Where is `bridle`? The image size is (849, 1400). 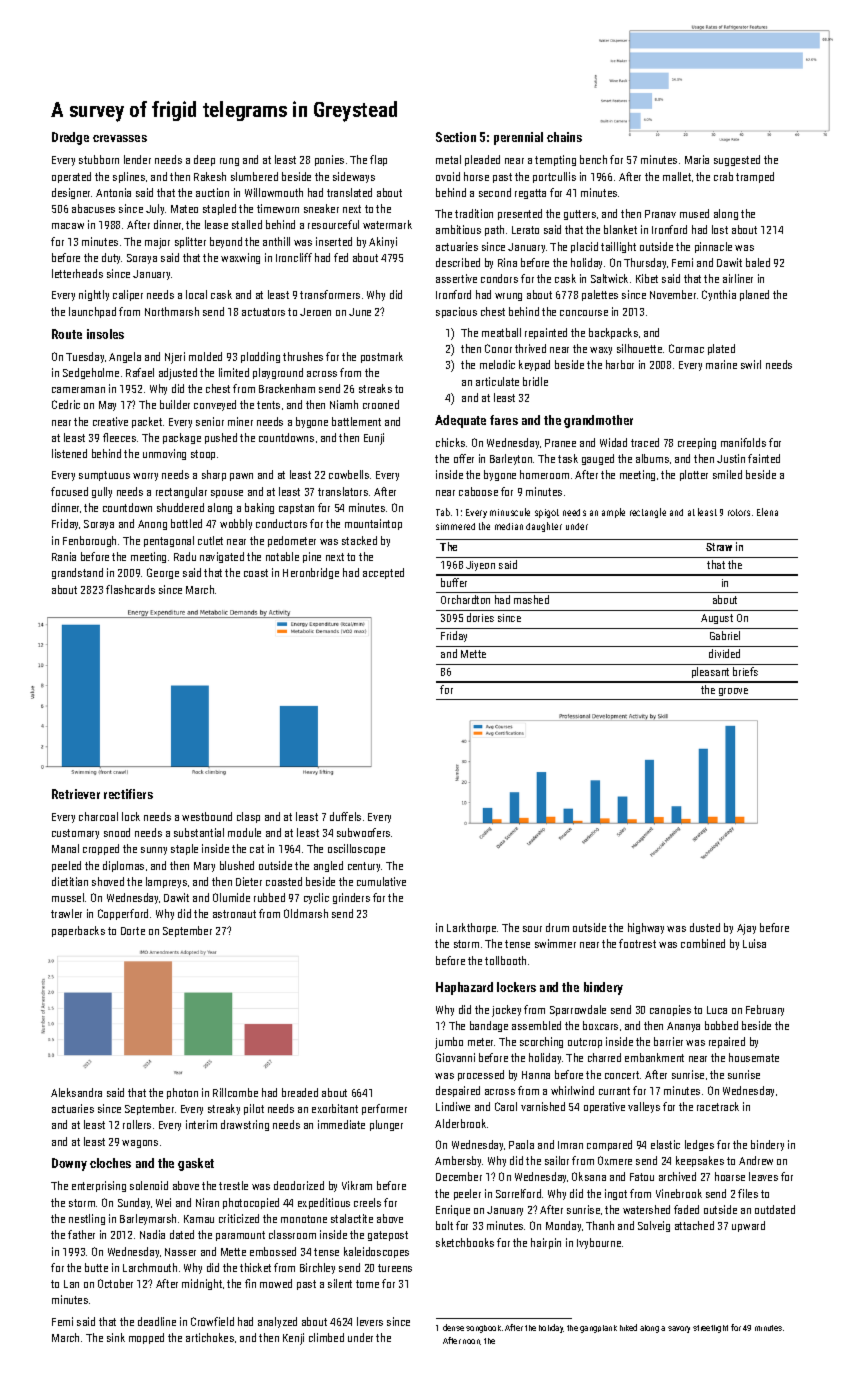 bridle is located at coordinates (535, 381).
